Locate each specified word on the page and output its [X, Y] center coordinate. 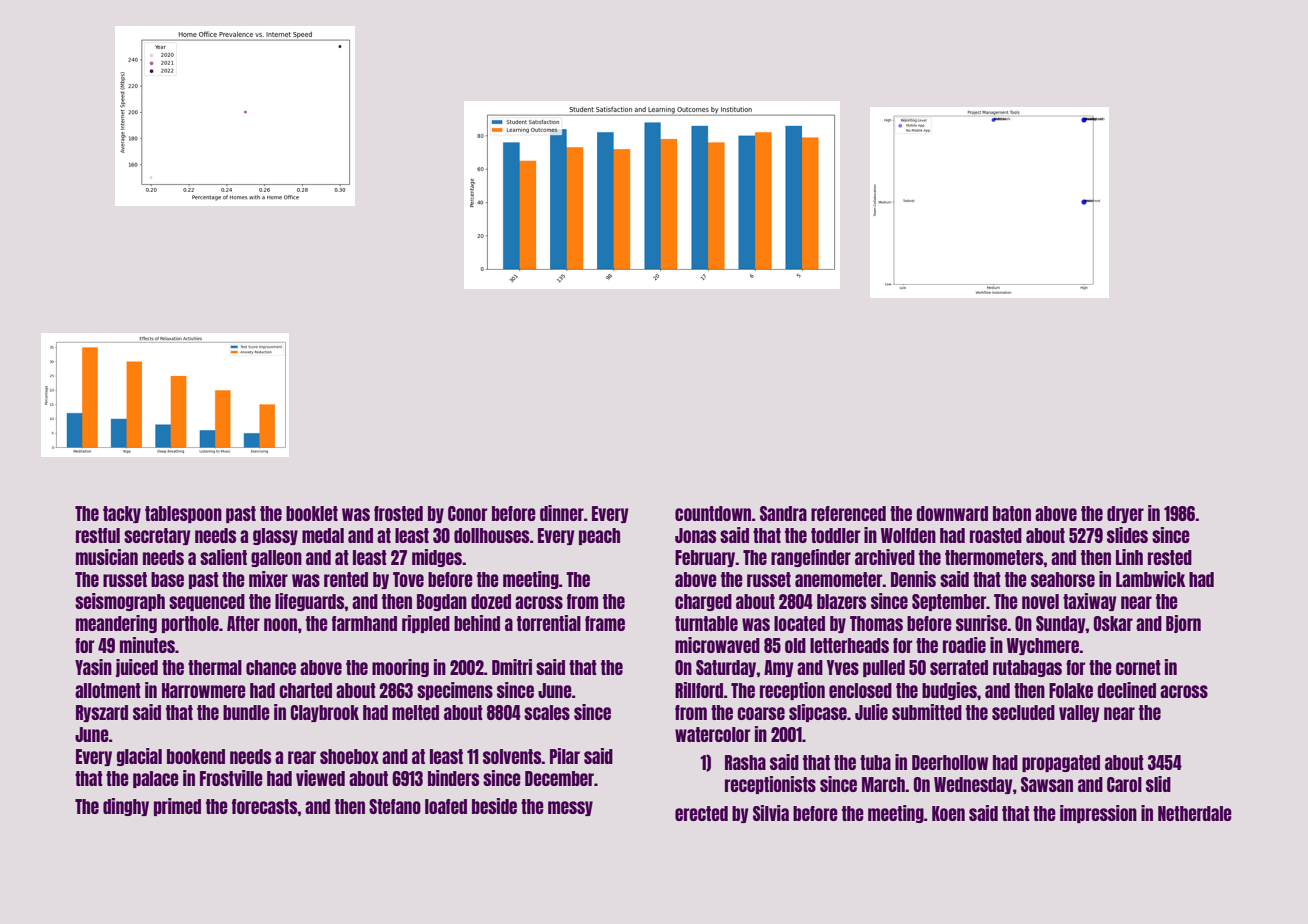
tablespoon [183, 514]
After [243, 623]
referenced [848, 513]
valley [1079, 713]
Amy [779, 668]
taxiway [1090, 602]
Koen [948, 813]
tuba [875, 762]
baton [1012, 513]
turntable [706, 623]
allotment [108, 690]
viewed [320, 778]
